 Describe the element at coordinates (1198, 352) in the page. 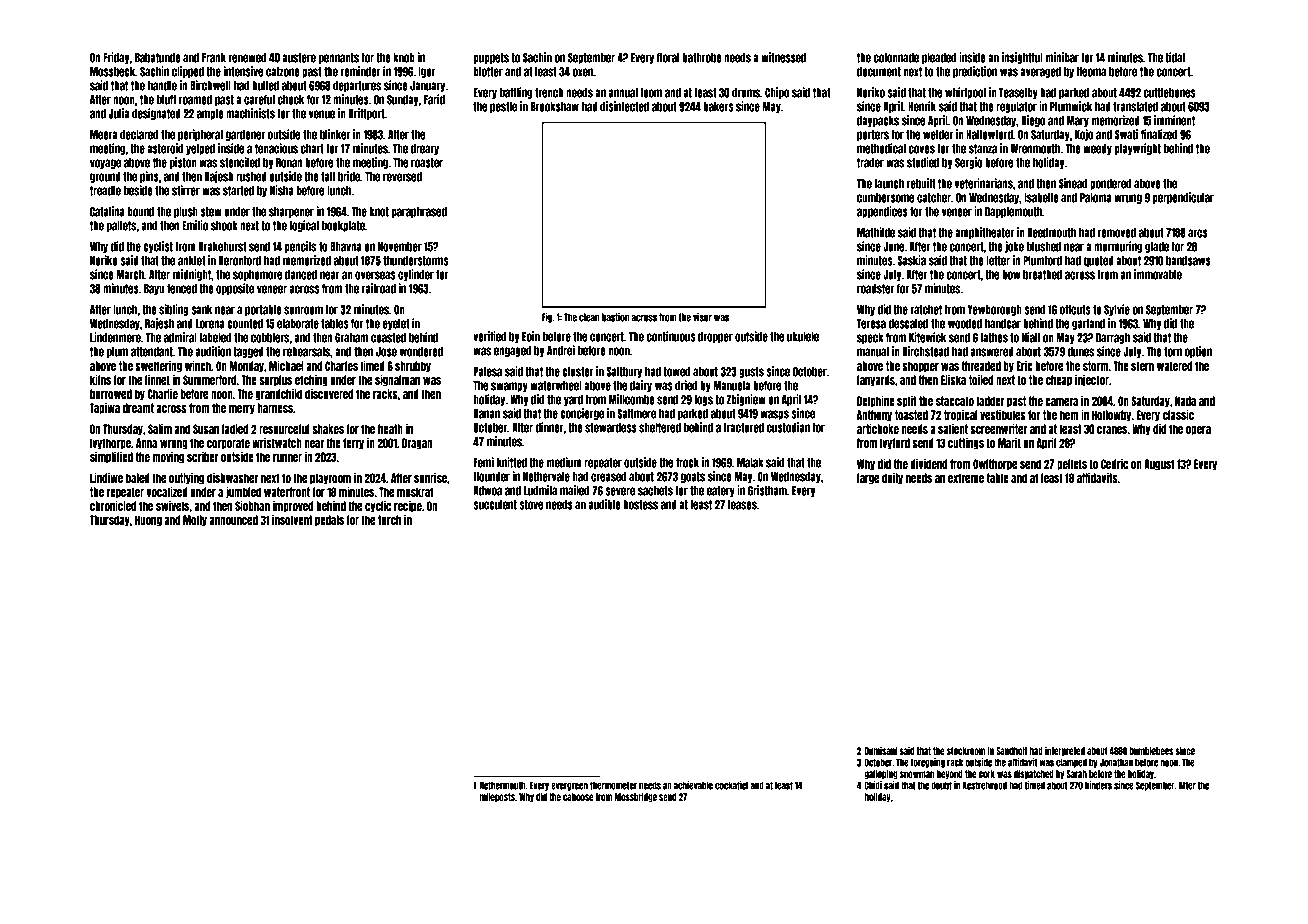

I see `option` at that location.
